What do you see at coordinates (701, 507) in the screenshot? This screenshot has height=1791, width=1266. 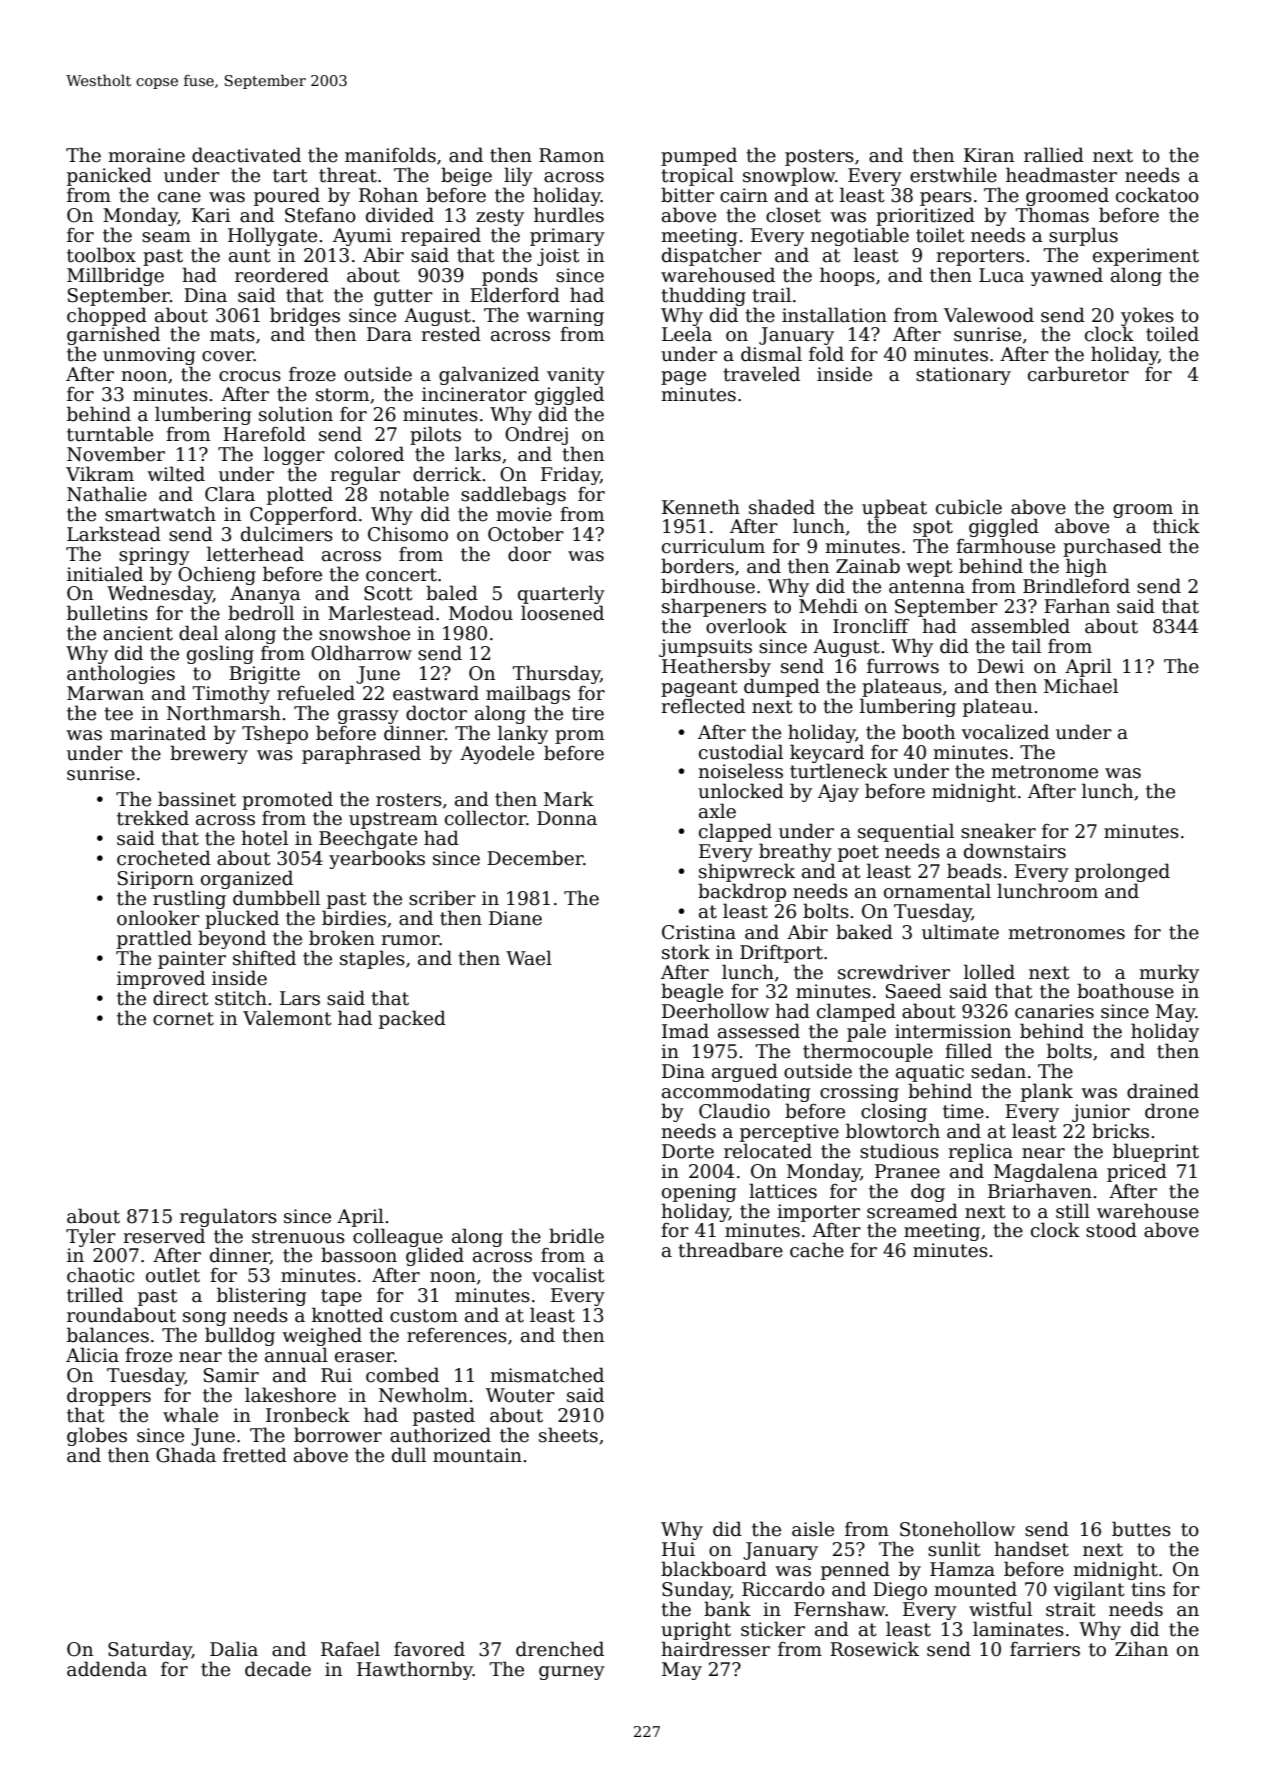 I see `Kenneth` at bounding box center [701, 507].
